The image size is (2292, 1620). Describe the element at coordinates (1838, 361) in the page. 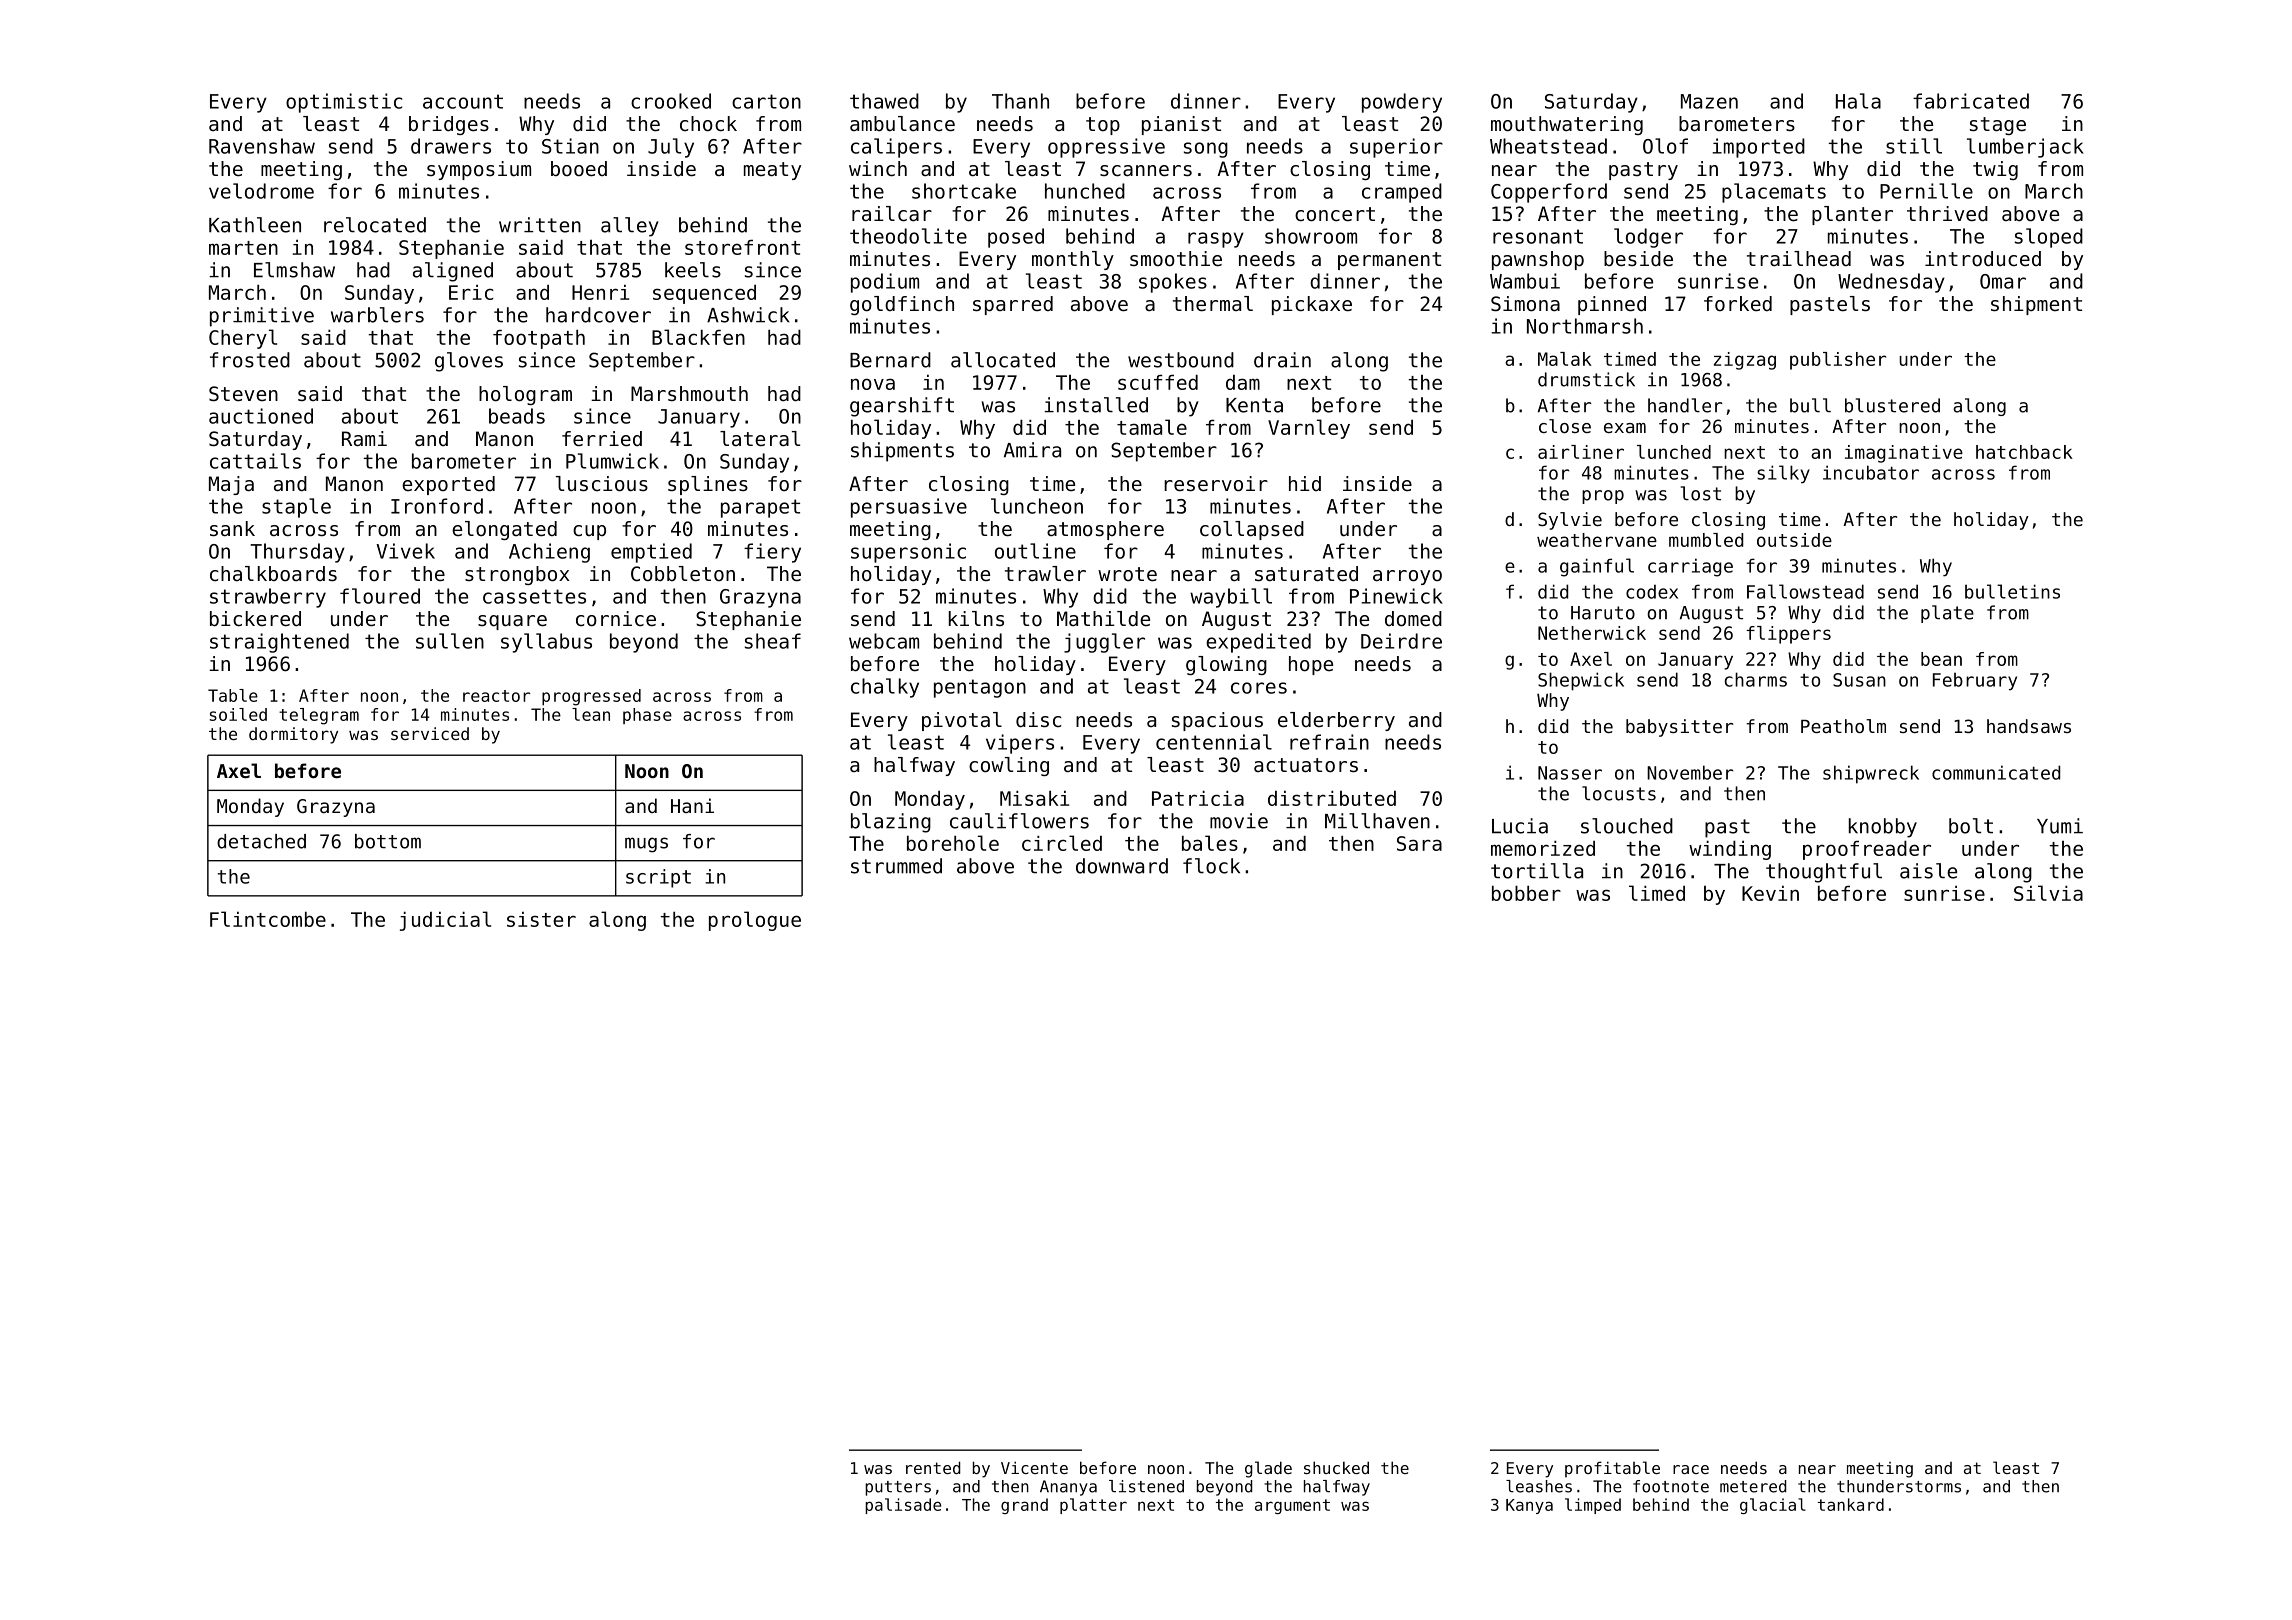

I see `publisher` at that location.
